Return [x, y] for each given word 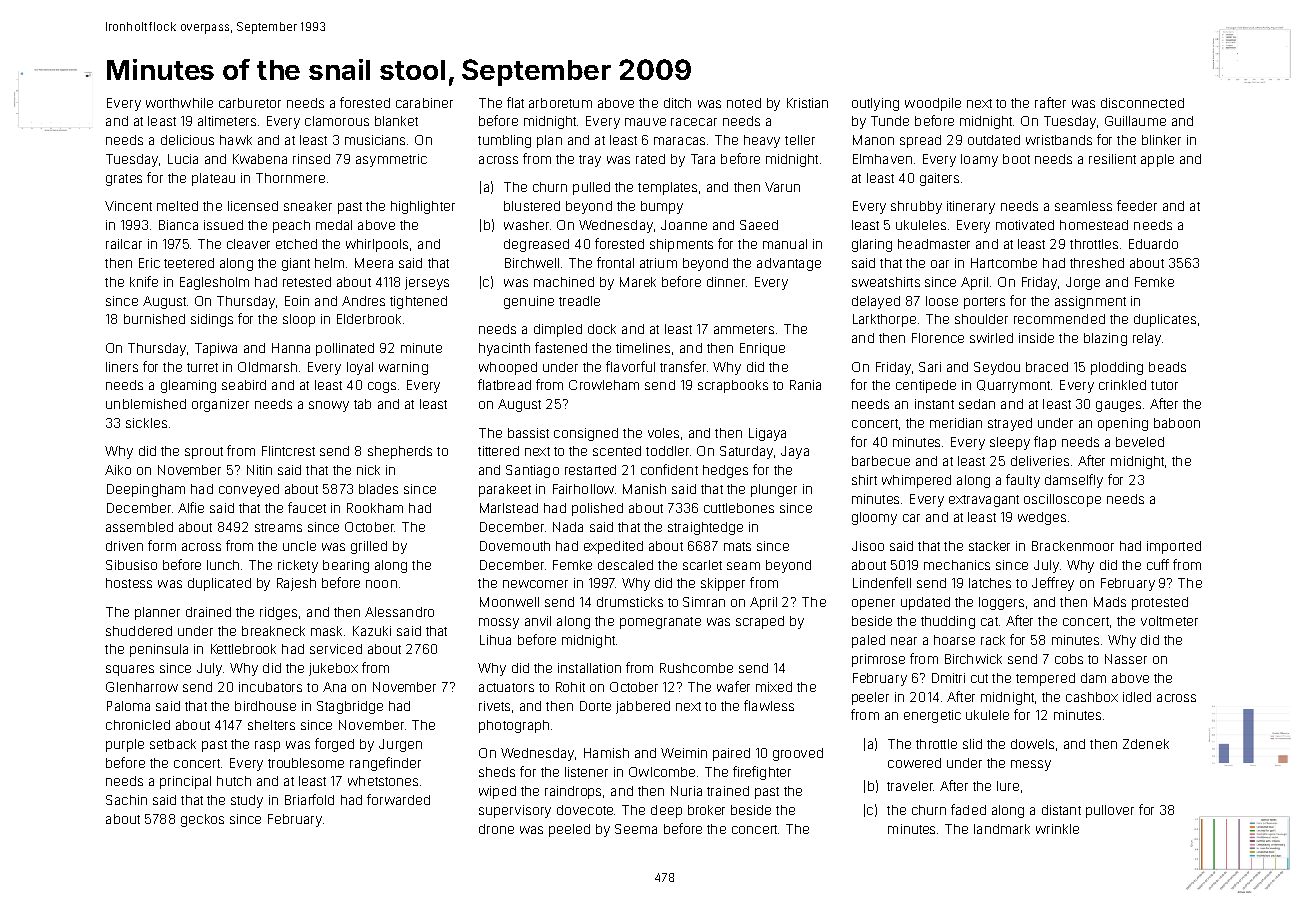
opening [1123, 424]
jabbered [643, 707]
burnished [154, 319]
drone [496, 829]
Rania [805, 385]
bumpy [662, 207]
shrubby [916, 207]
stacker [989, 546]
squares [130, 670]
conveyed [249, 490]
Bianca [178, 225]
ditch [677, 103]
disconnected [1142, 103]
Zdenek [1146, 744]
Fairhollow [583, 489]
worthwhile [179, 103]
